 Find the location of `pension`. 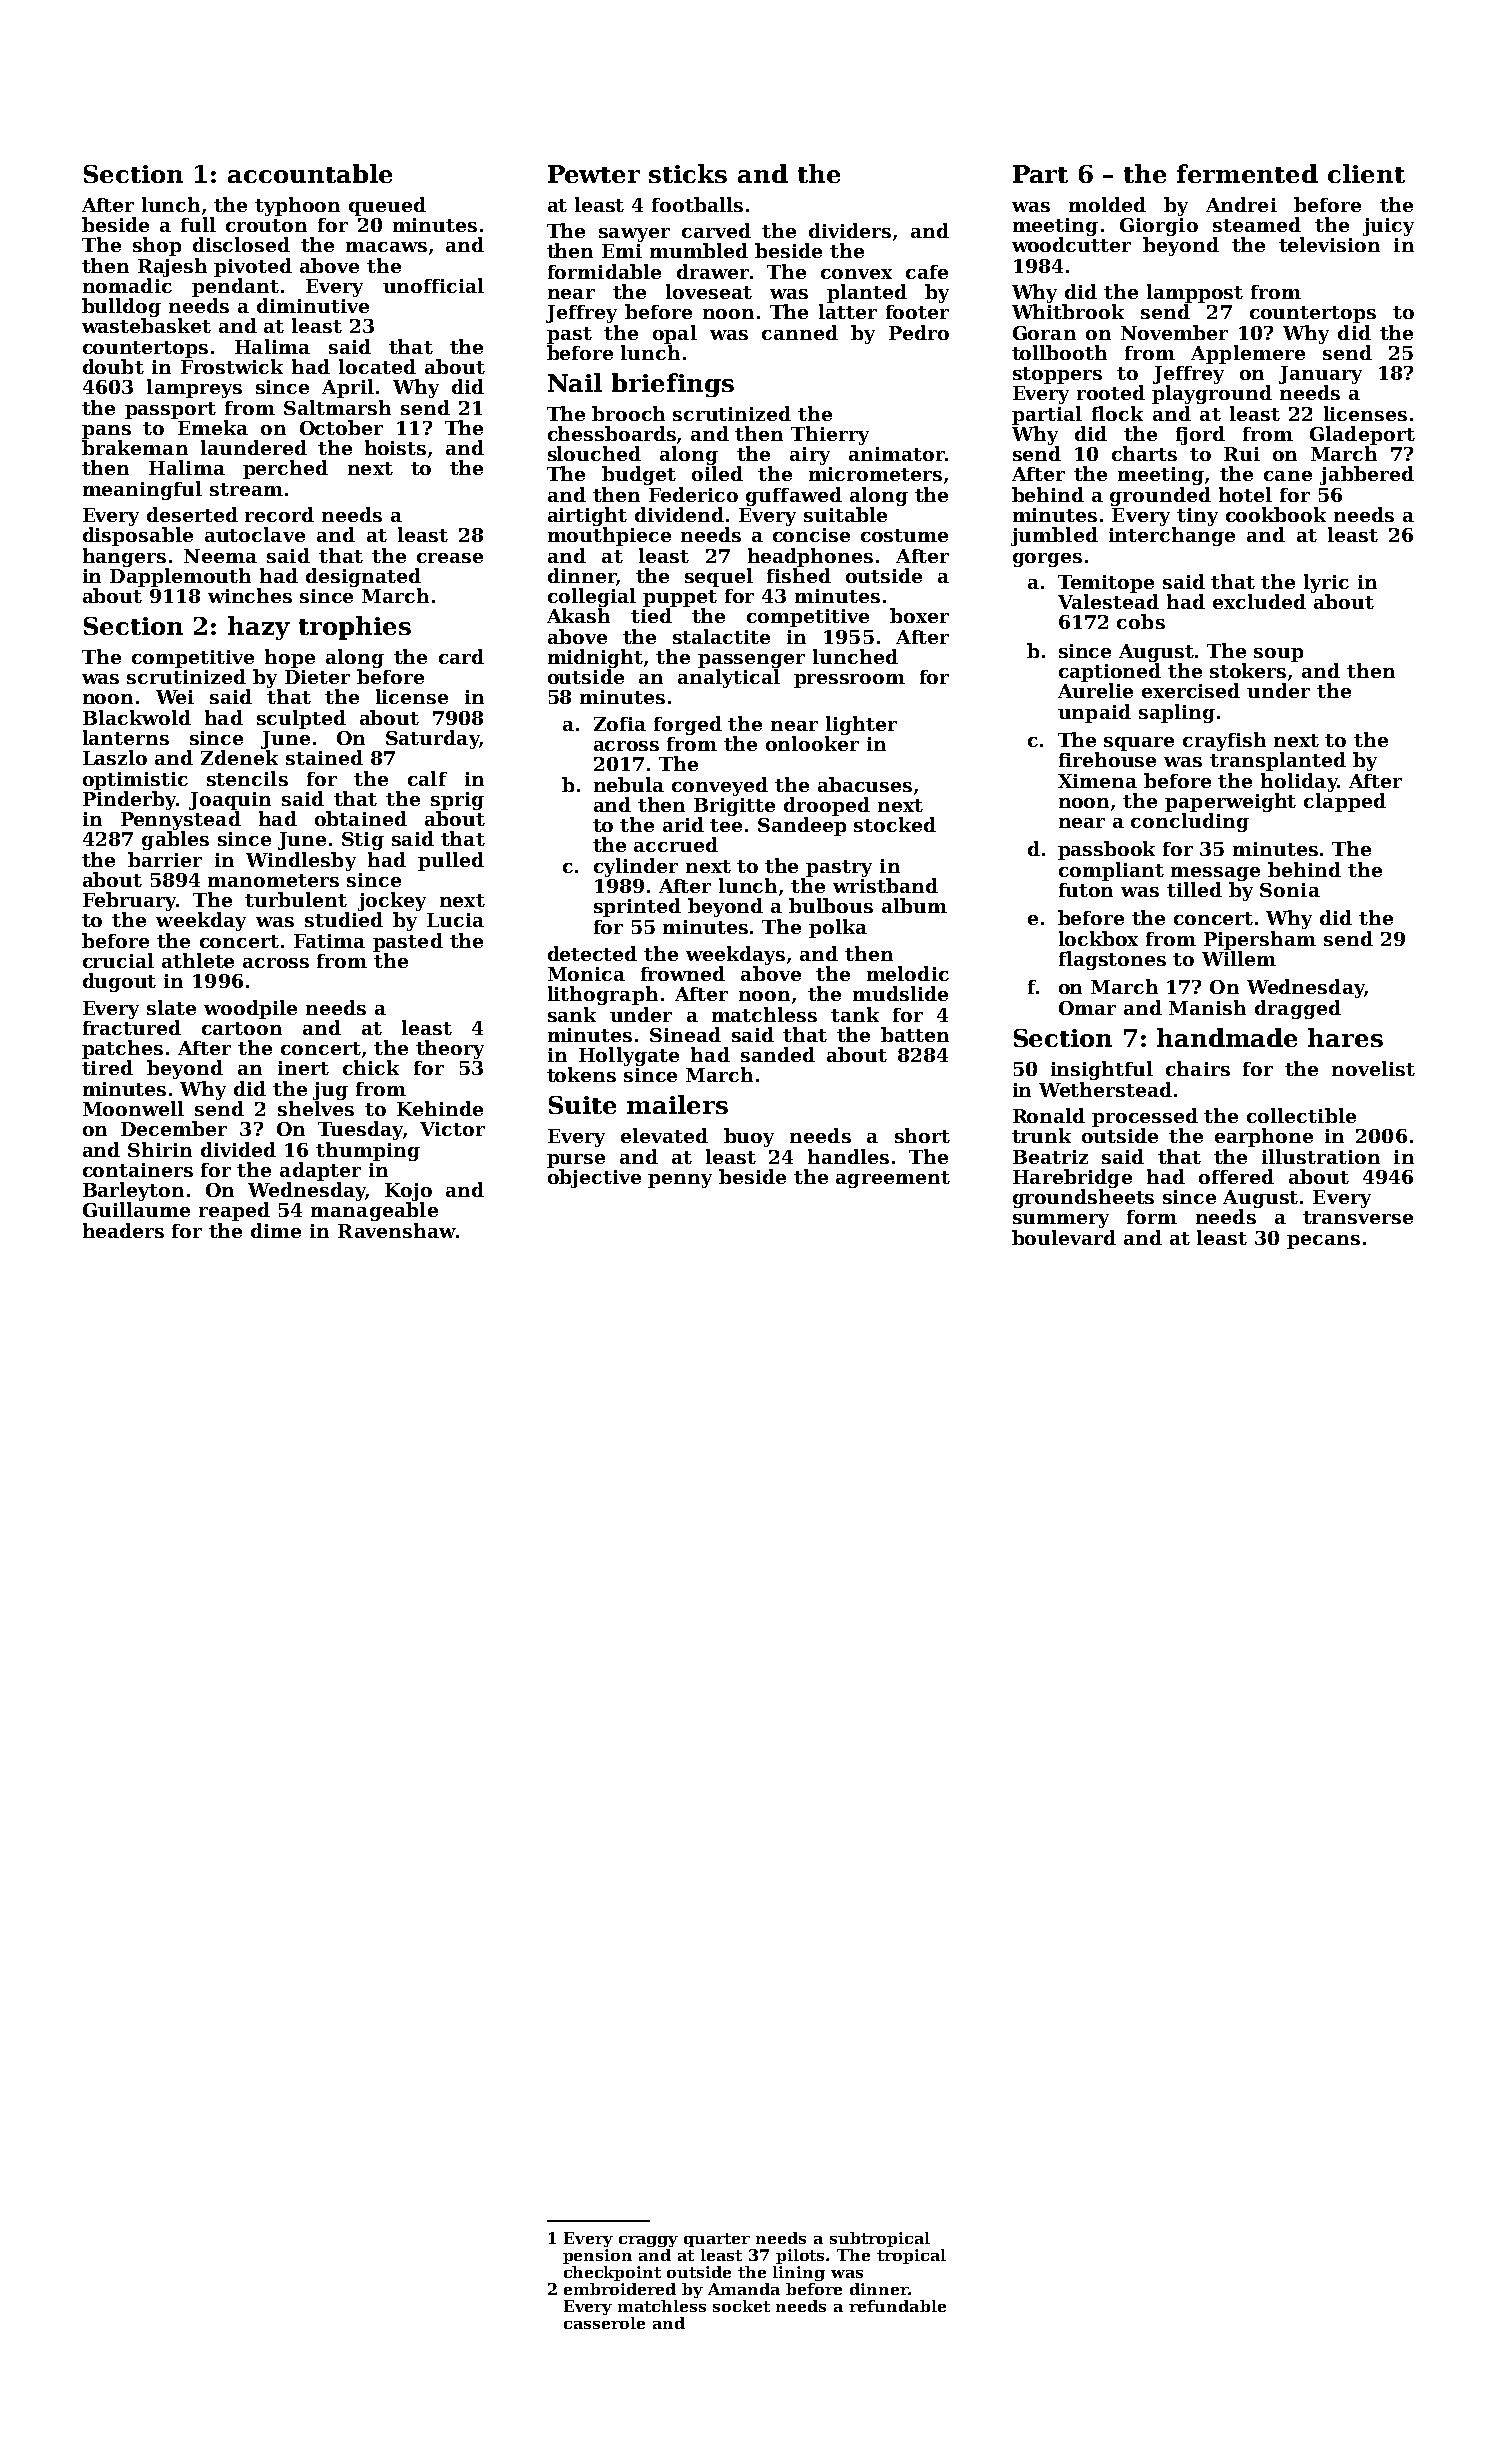

pension is located at coordinates (597, 2256).
